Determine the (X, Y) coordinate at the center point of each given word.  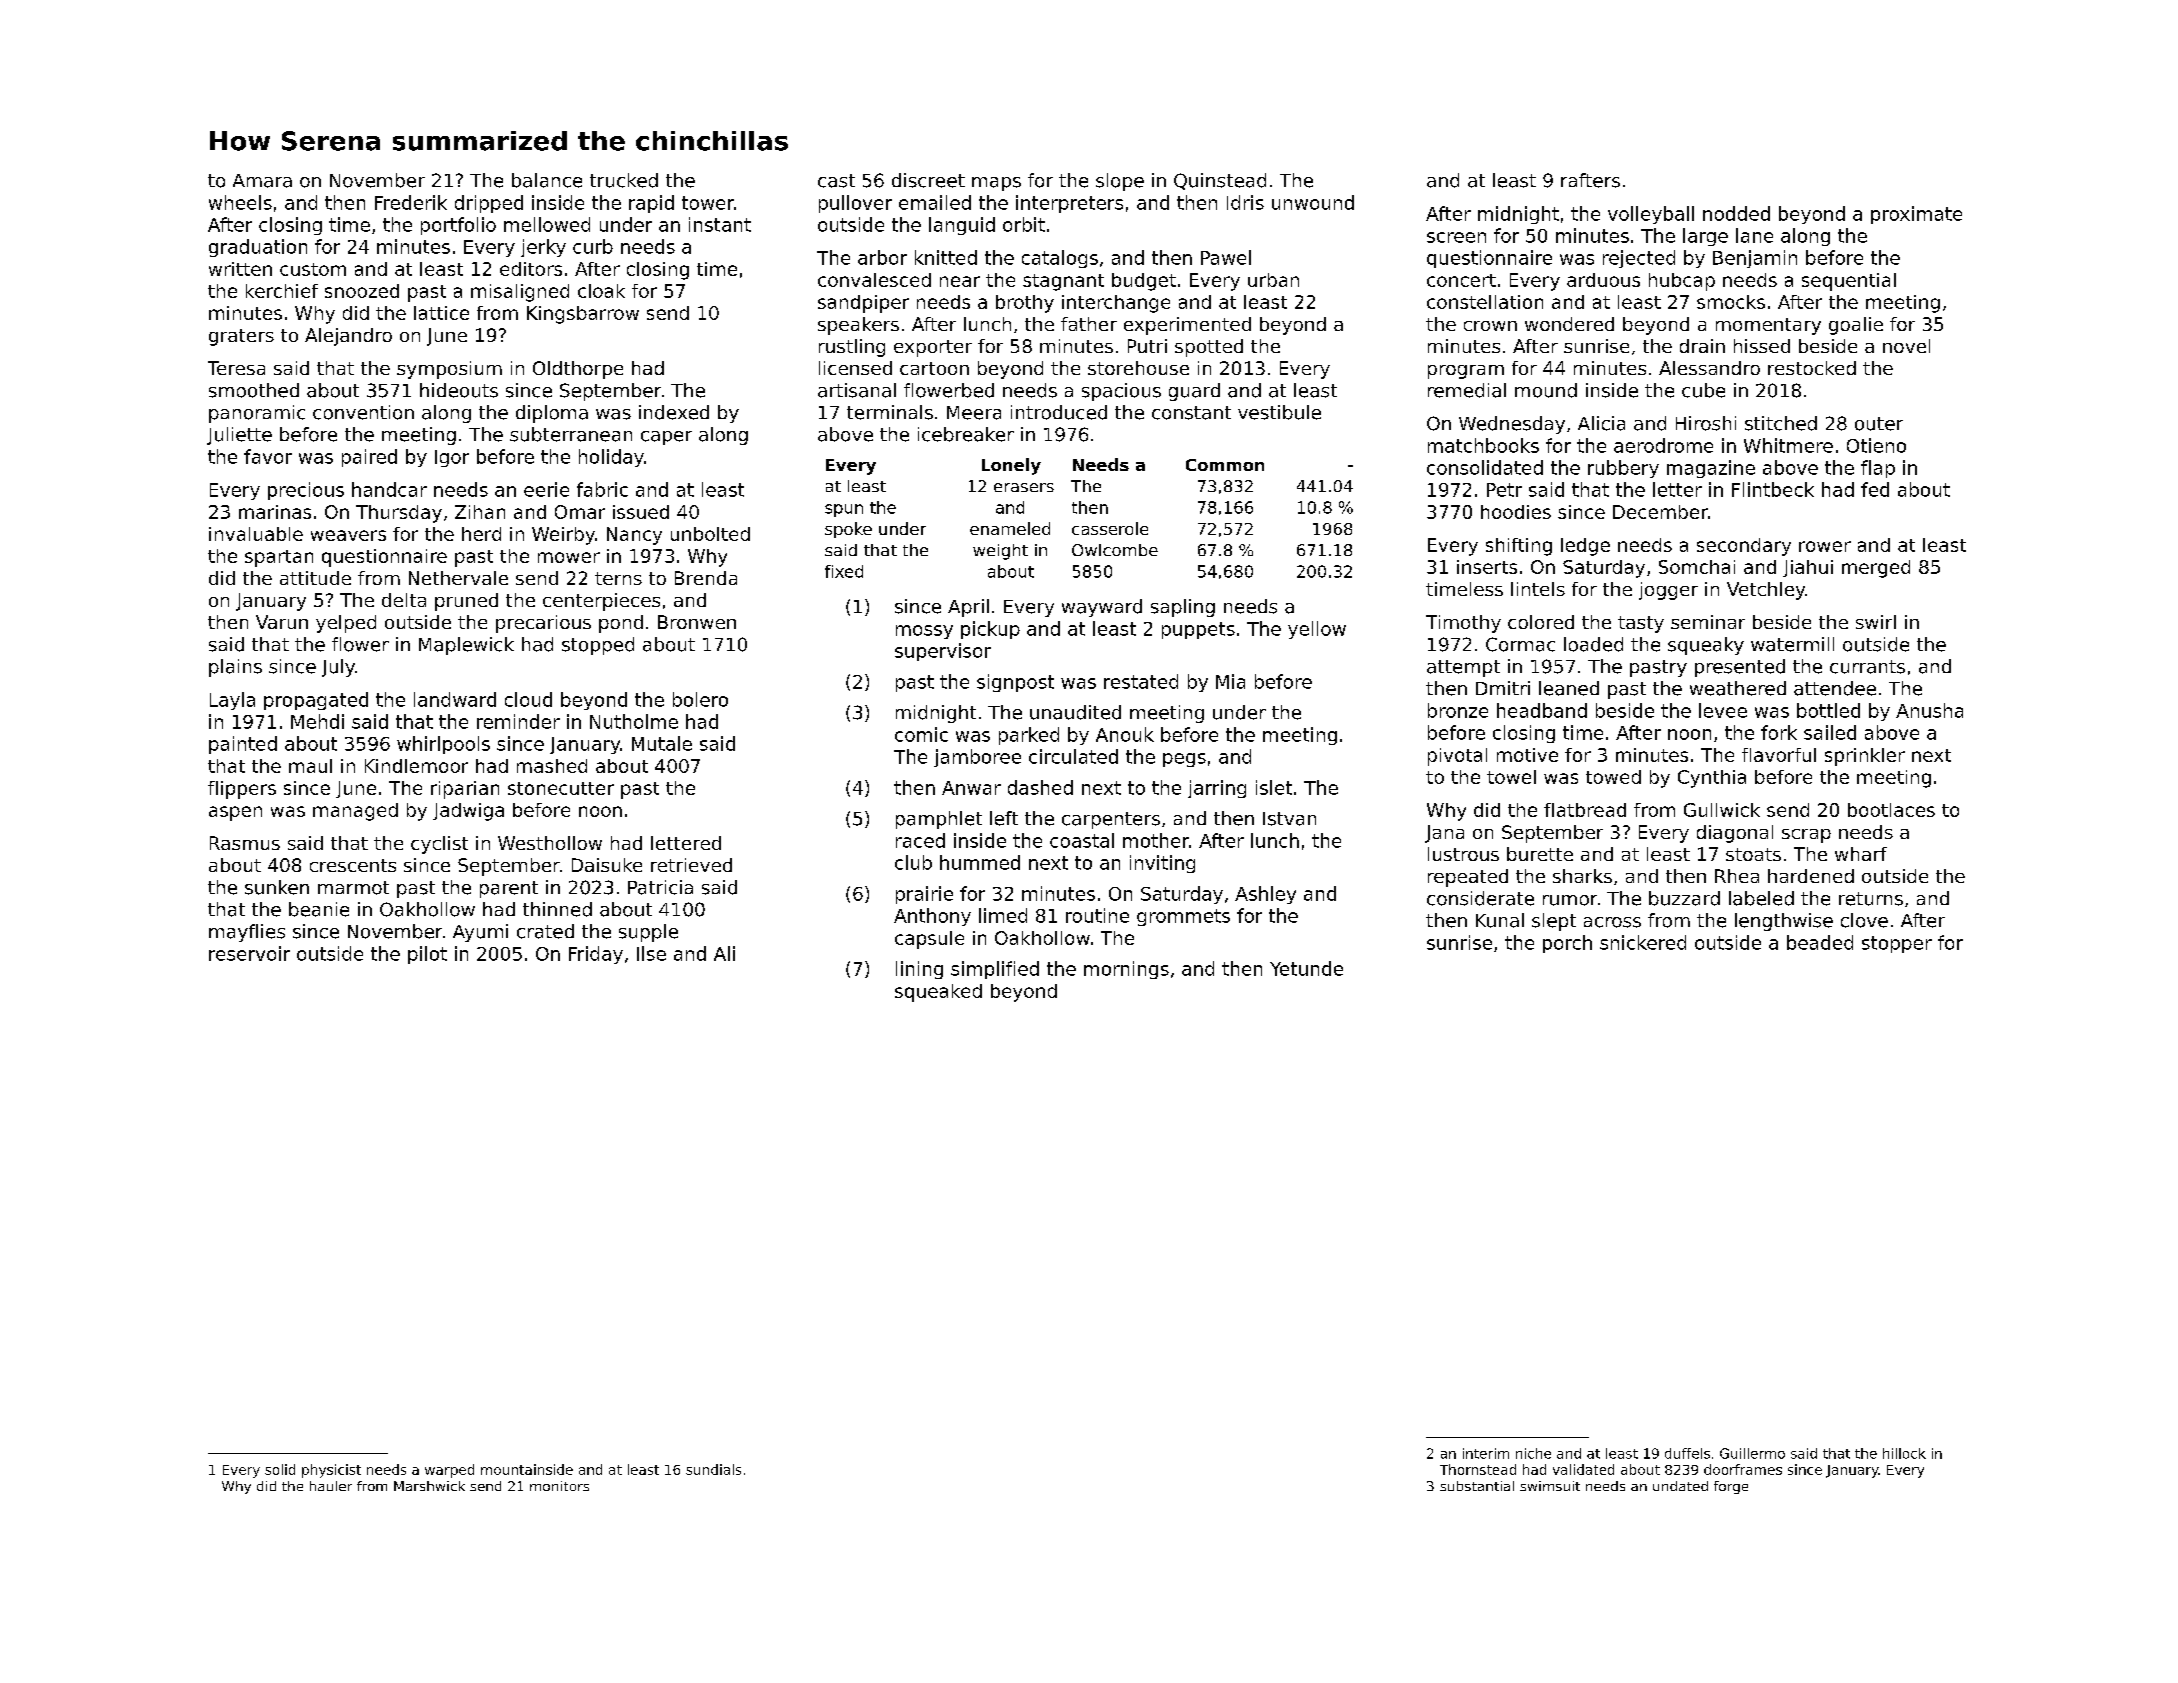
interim (1486, 1453)
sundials (713, 1469)
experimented (1187, 326)
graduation (258, 248)
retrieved (691, 865)
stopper (1897, 944)
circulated (1073, 756)
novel (1906, 346)
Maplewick (466, 646)
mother (1156, 840)
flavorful (1779, 755)
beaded (1820, 942)
